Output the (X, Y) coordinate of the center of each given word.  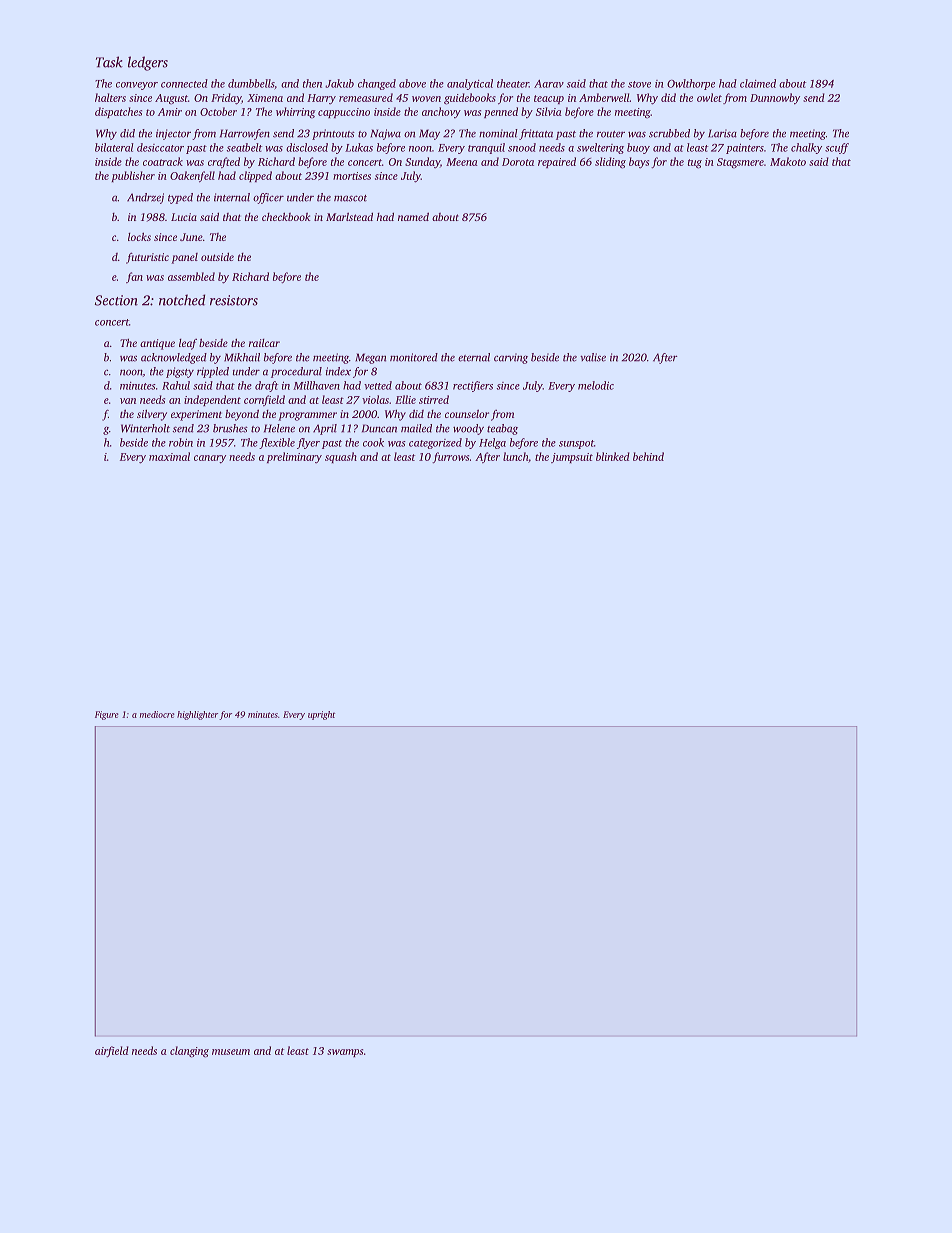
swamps (345, 1053)
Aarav (549, 84)
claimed (758, 83)
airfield (112, 1051)
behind (648, 456)
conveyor (137, 86)
